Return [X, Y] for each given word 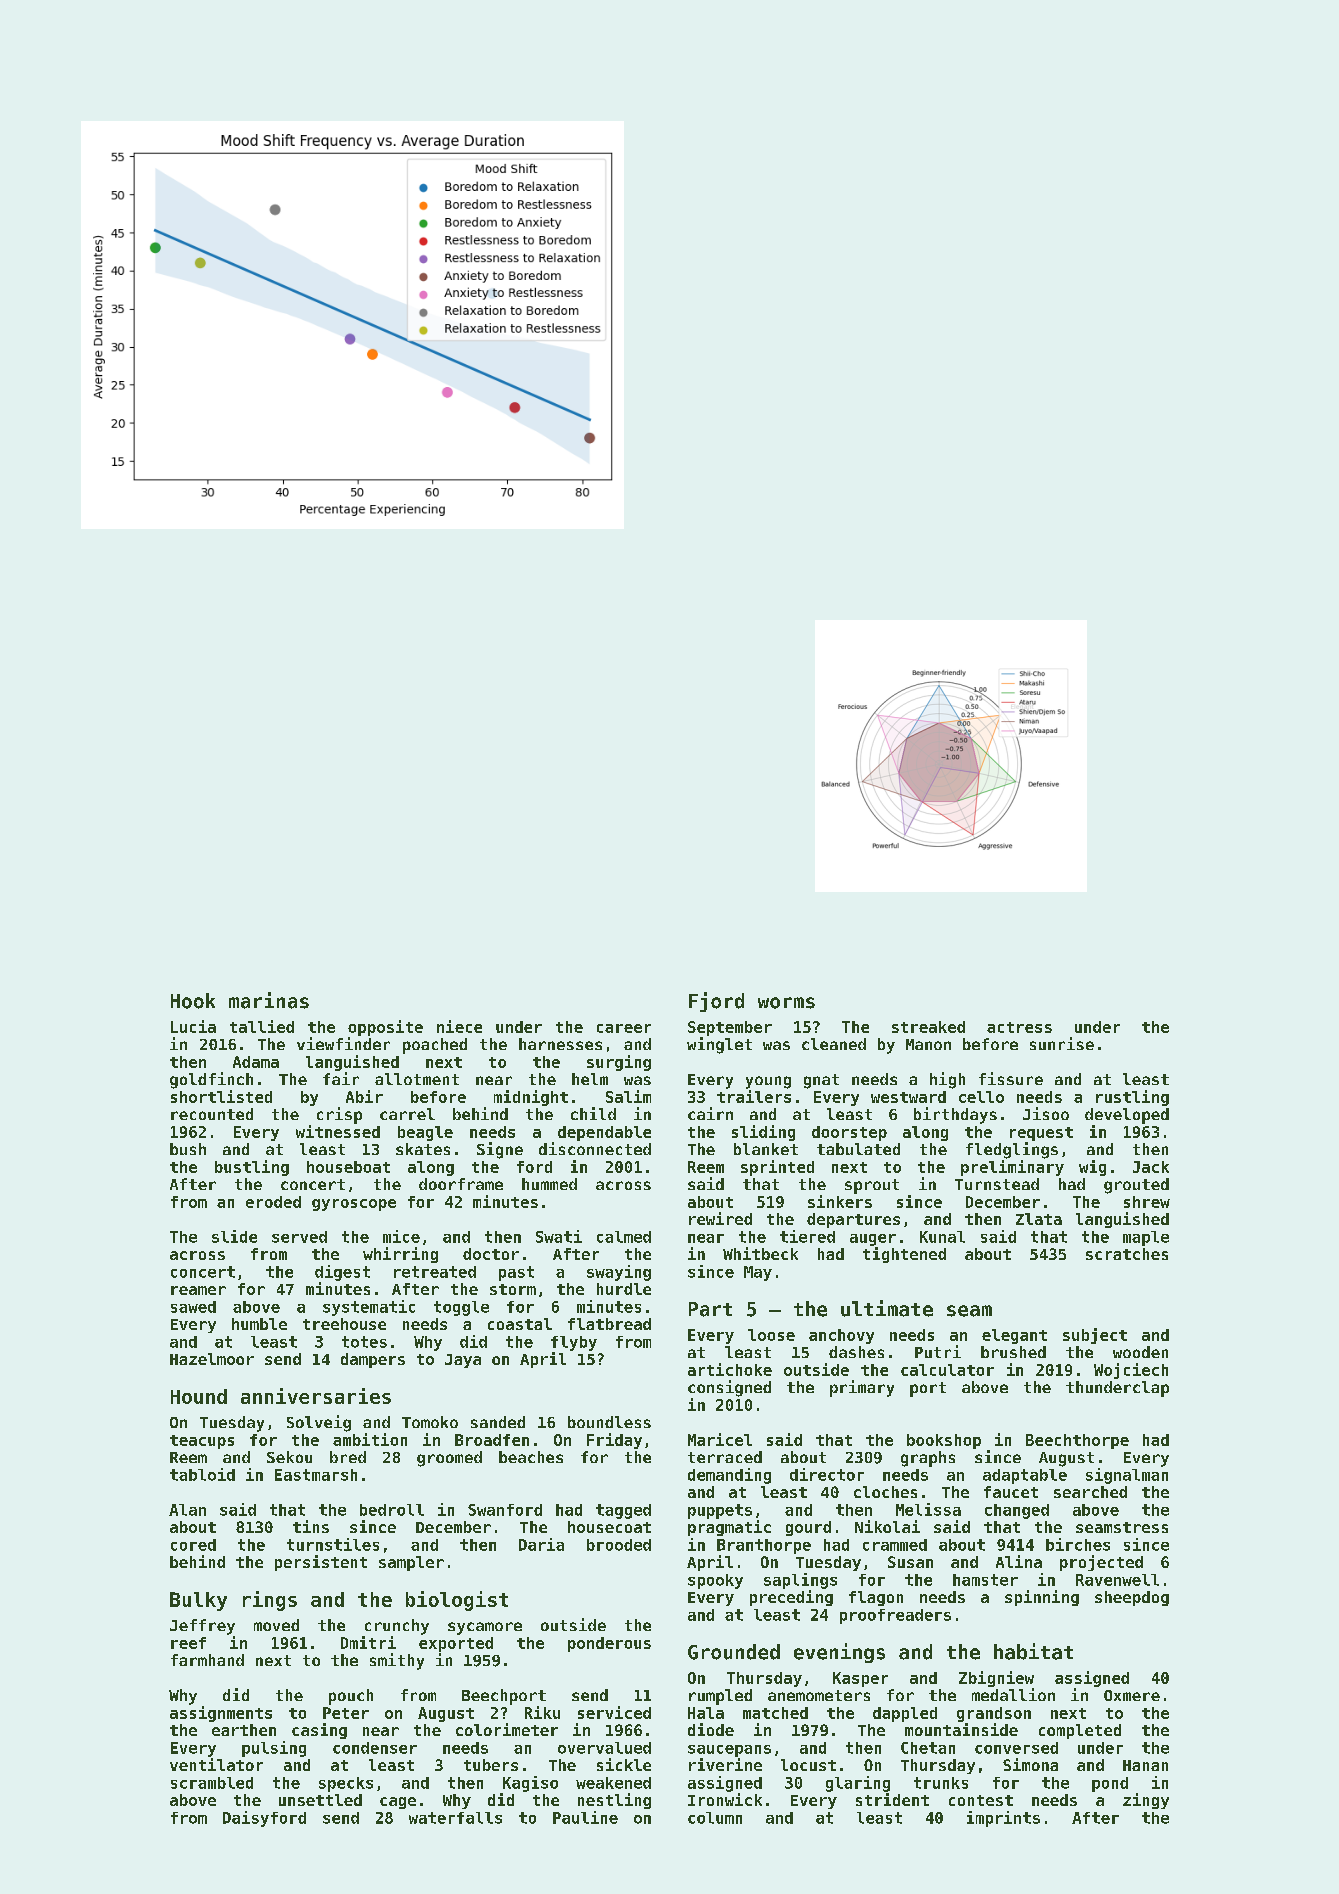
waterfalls [455, 1818]
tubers [491, 1765]
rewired [720, 1218]
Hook [193, 1001]
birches [1078, 1544]
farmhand [207, 1660]
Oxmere [1132, 1695]
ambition [370, 1439]
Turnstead [997, 1184]
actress [1019, 1027]
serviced [614, 1712]
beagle [425, 1133]
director [827, 1474]
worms [786, 1003]
